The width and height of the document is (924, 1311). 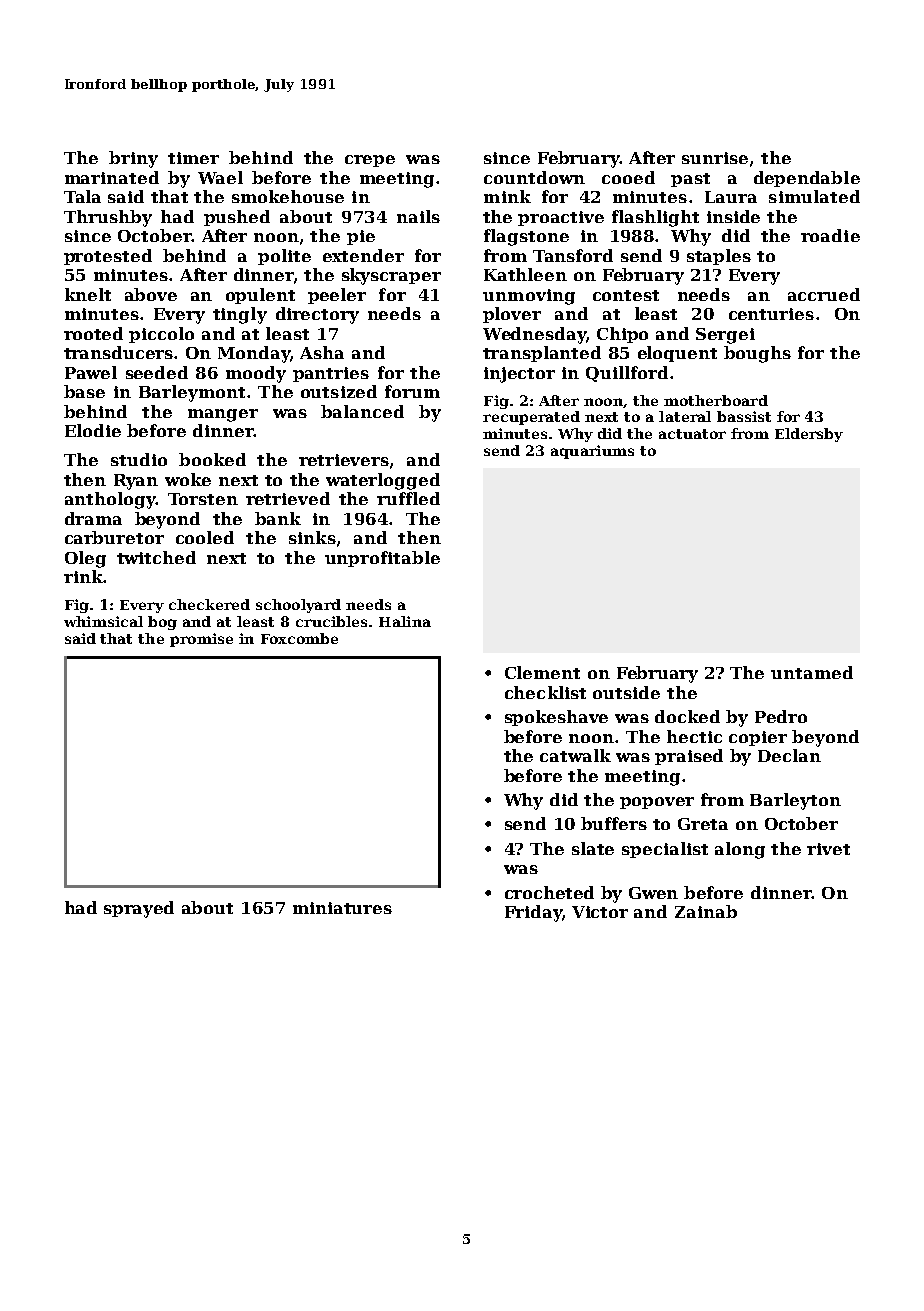 What do you see at coordinates (139, 909) in the document?
I see `sprayed` at bounding box center [139, 909].
